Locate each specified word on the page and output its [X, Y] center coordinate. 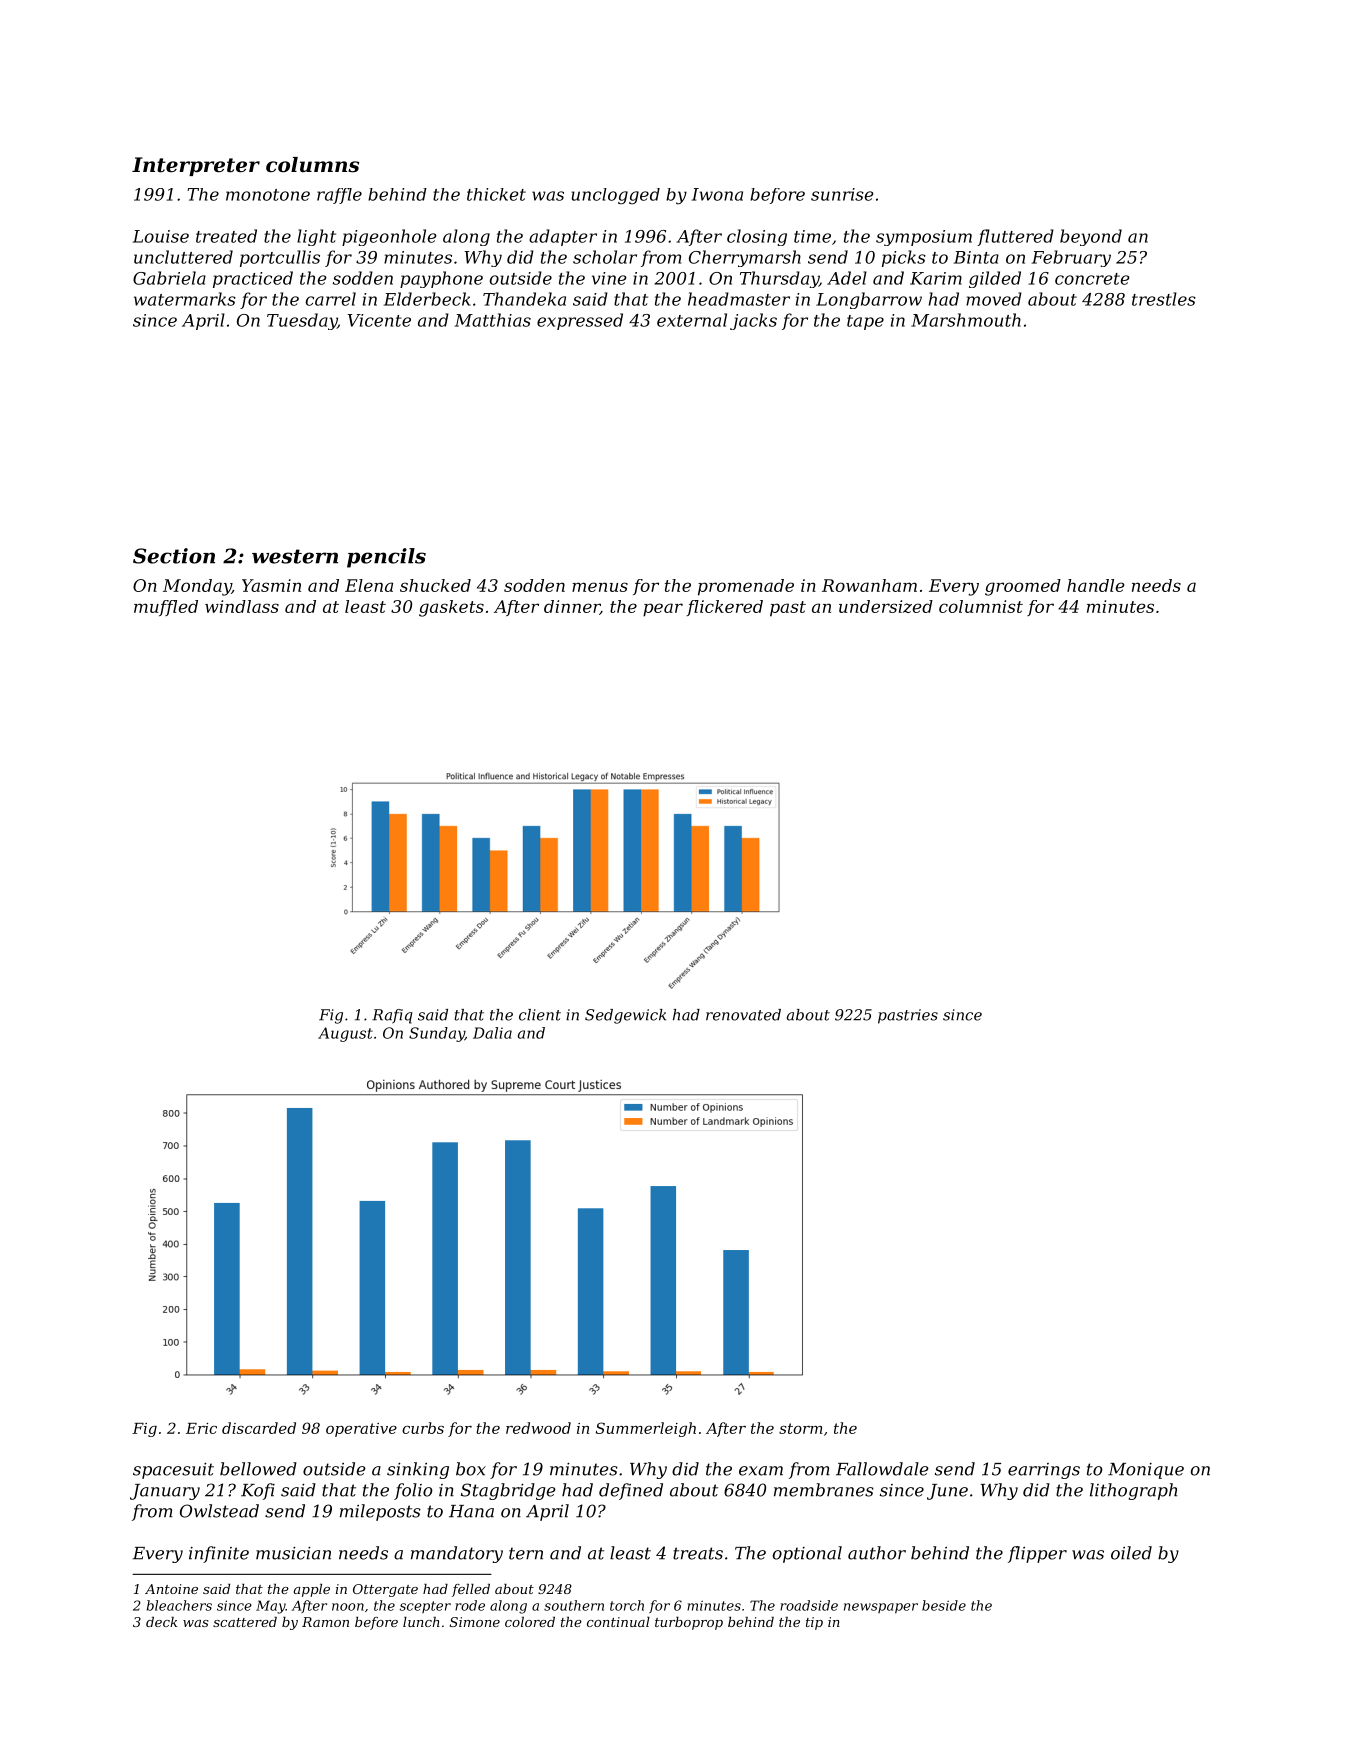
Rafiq [392, 1016]
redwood [538, 1428]
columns [312, 165]
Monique [1146, 1471]
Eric [201, 1428]
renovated [743, 1015]
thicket [496, 194]
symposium [924, 238]
